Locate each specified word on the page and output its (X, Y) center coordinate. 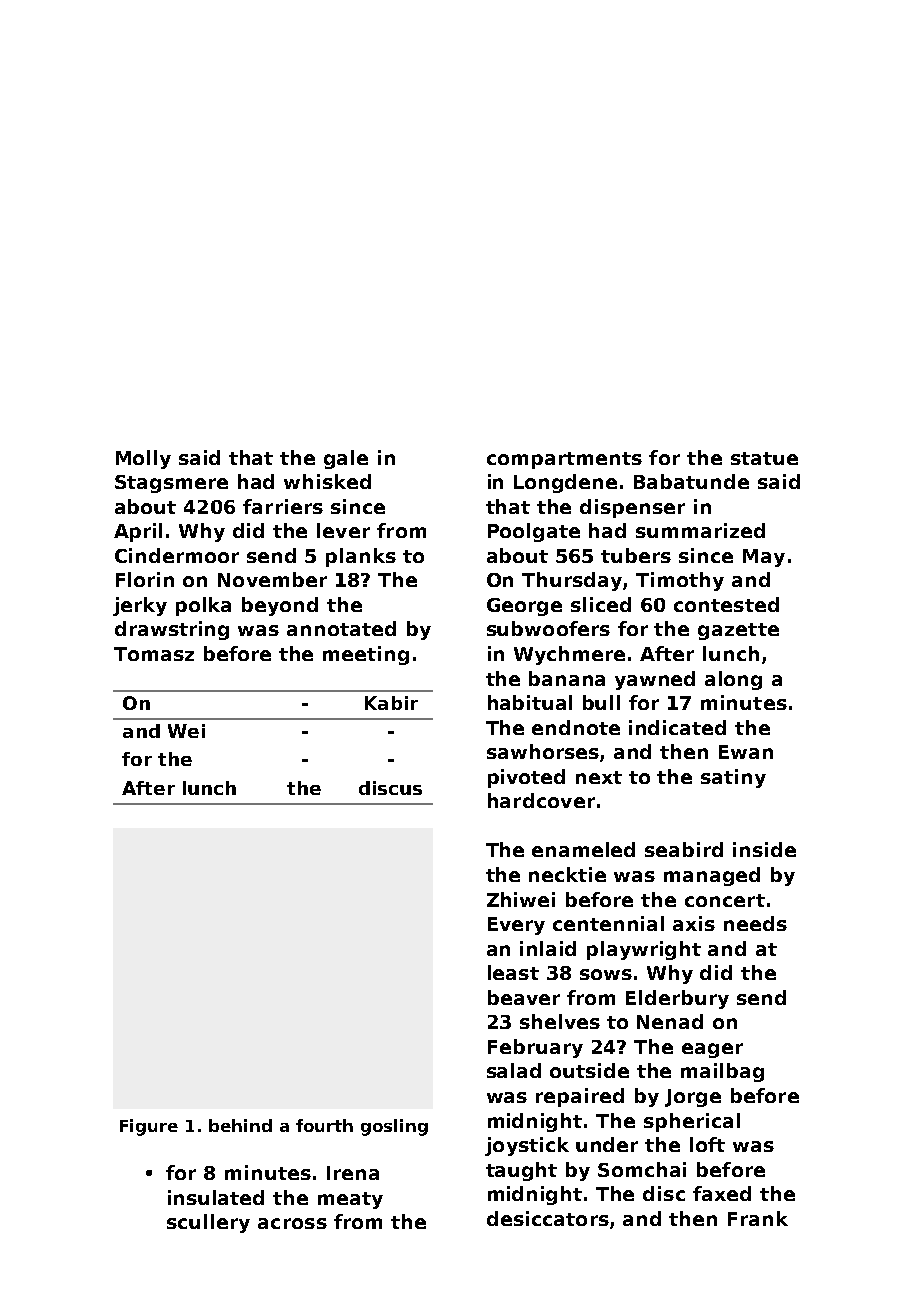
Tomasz (154, 654)
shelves (560, 1021)
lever (343, 530)
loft (707, 1144)
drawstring (172, 630)
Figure (149, 1127)
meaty (350, 1200)
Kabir (391, 703)
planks (361, 557)
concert (725, 900)
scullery (208, 1223)
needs (755, 923)
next (599, 777)
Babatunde (691, 481)
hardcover (541, 800)
